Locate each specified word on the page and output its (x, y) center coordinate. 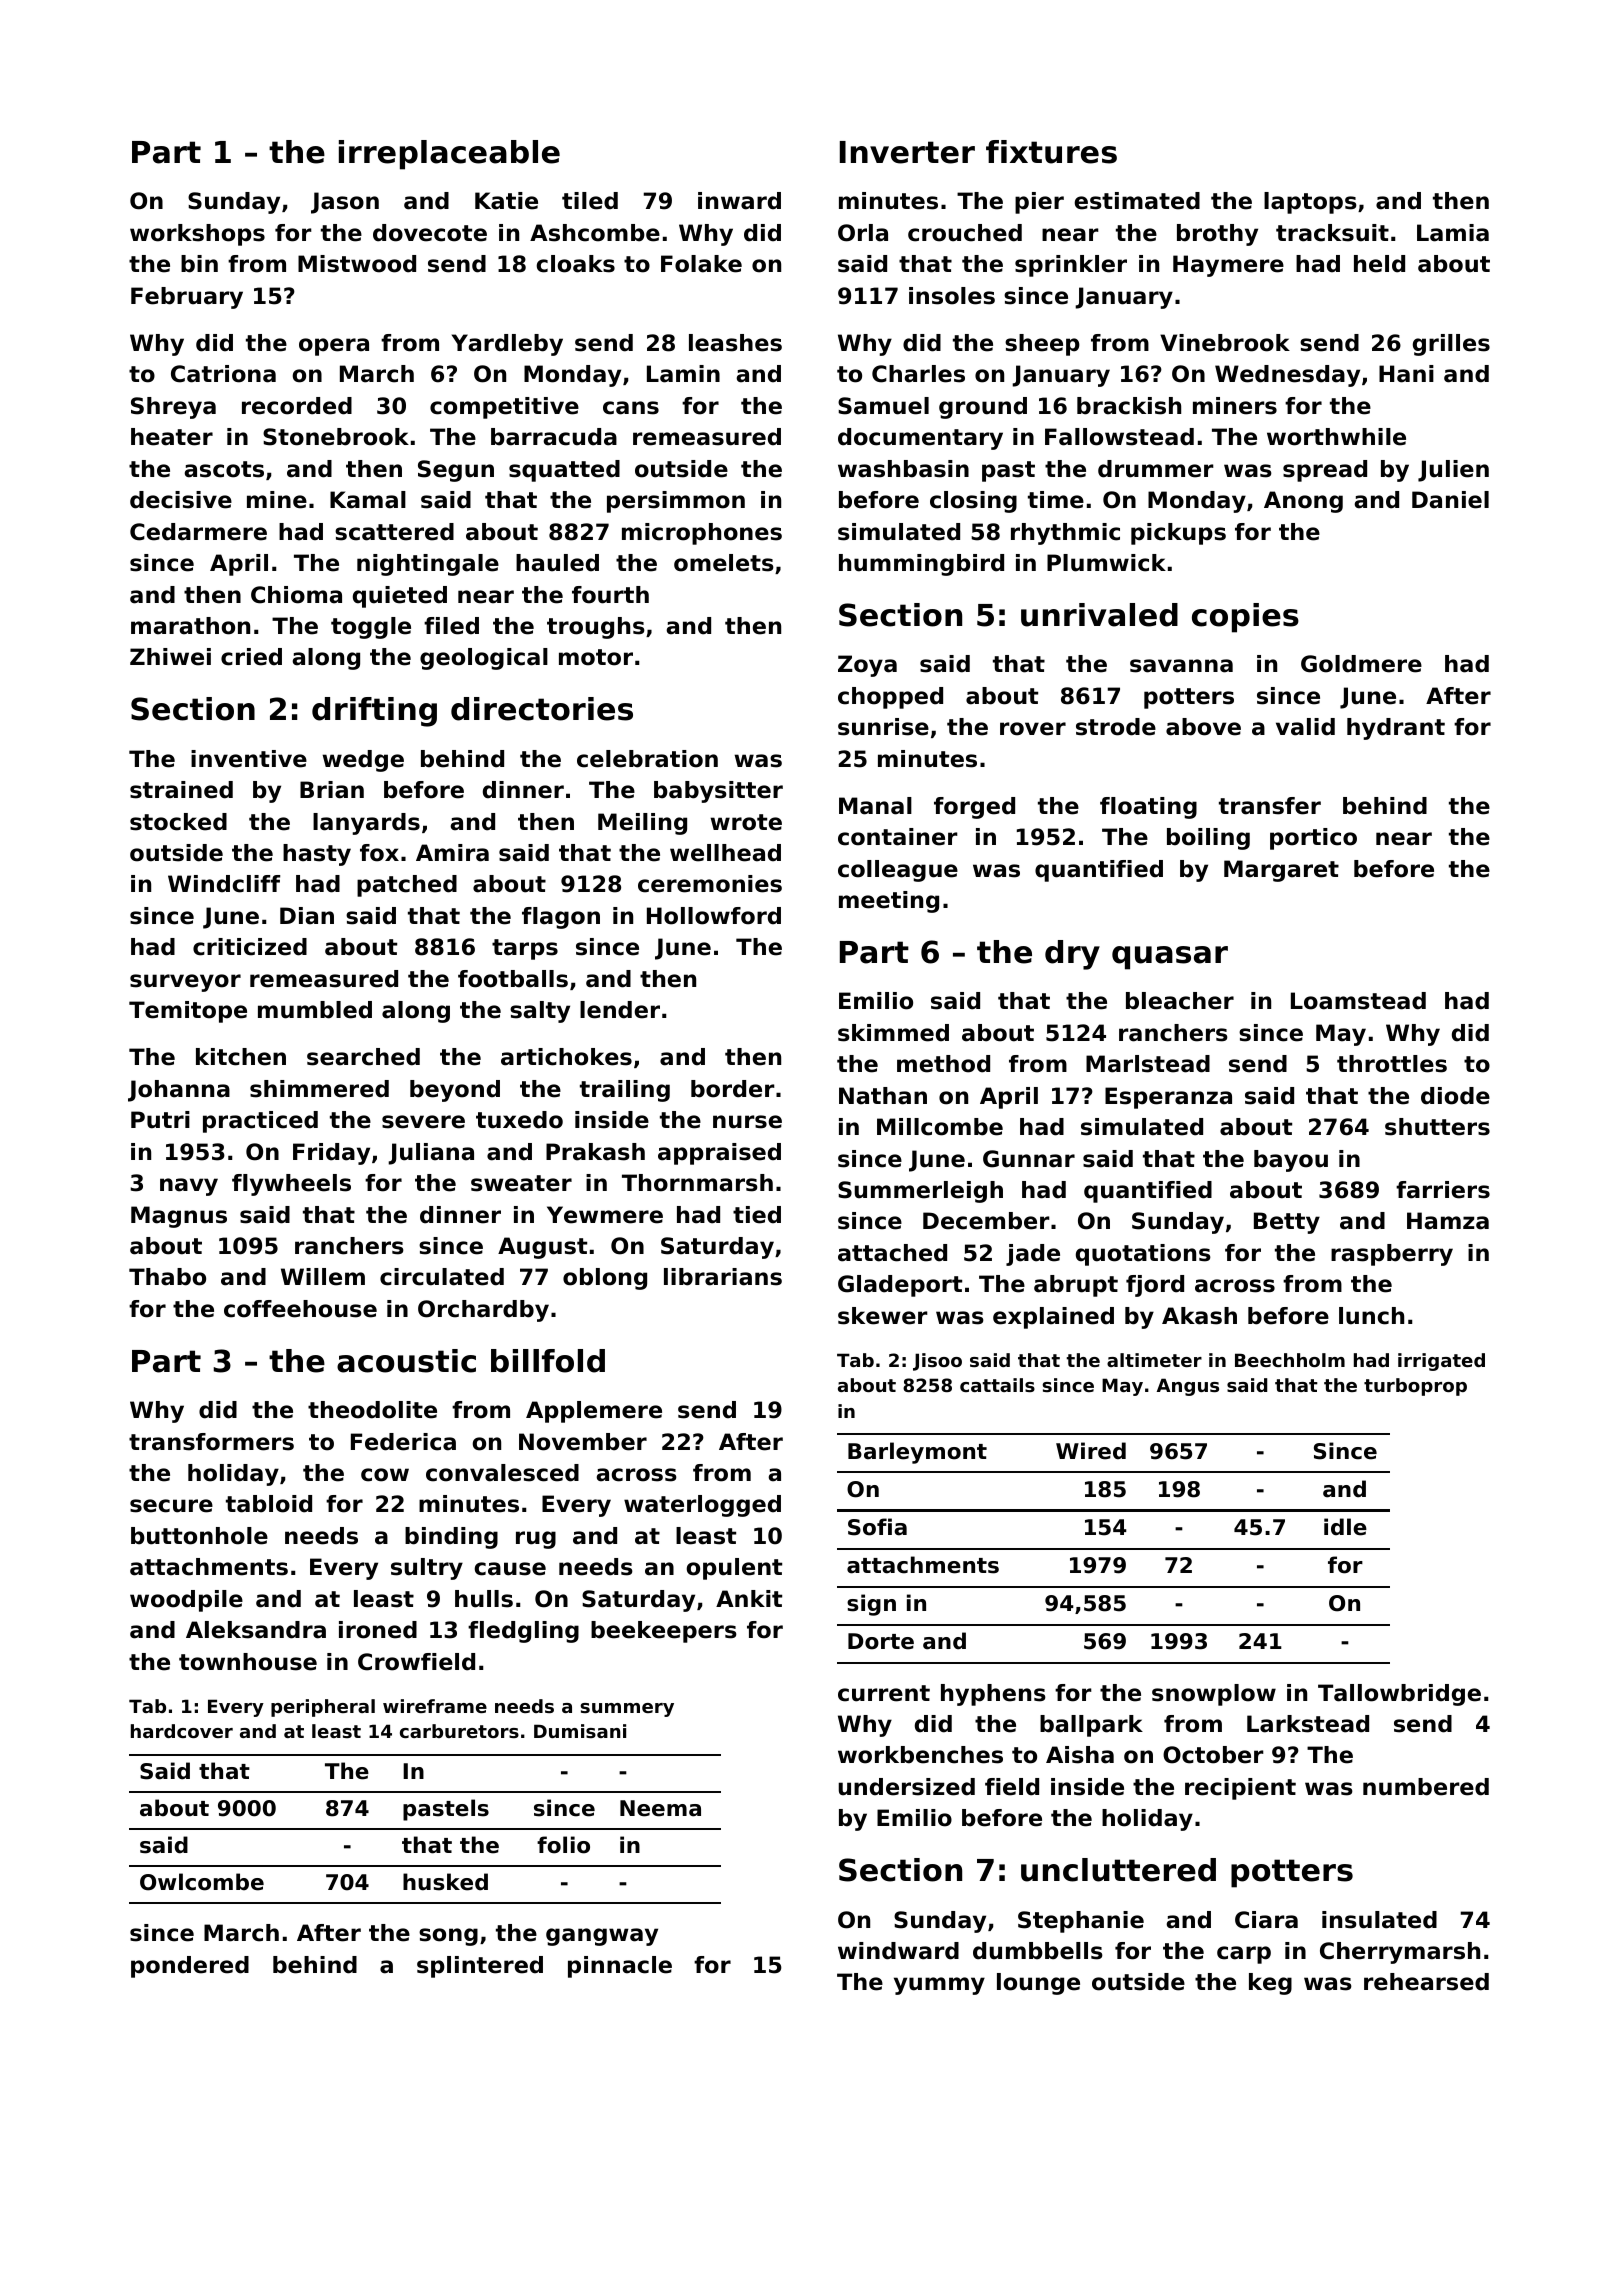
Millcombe (940, 1127)
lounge (1038, 1984)
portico (1313, 839)
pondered (190, 1967)
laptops (1310, 203)
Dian (307, 916)
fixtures (1051, 152)
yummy (939, 1986)
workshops (197, 235)
